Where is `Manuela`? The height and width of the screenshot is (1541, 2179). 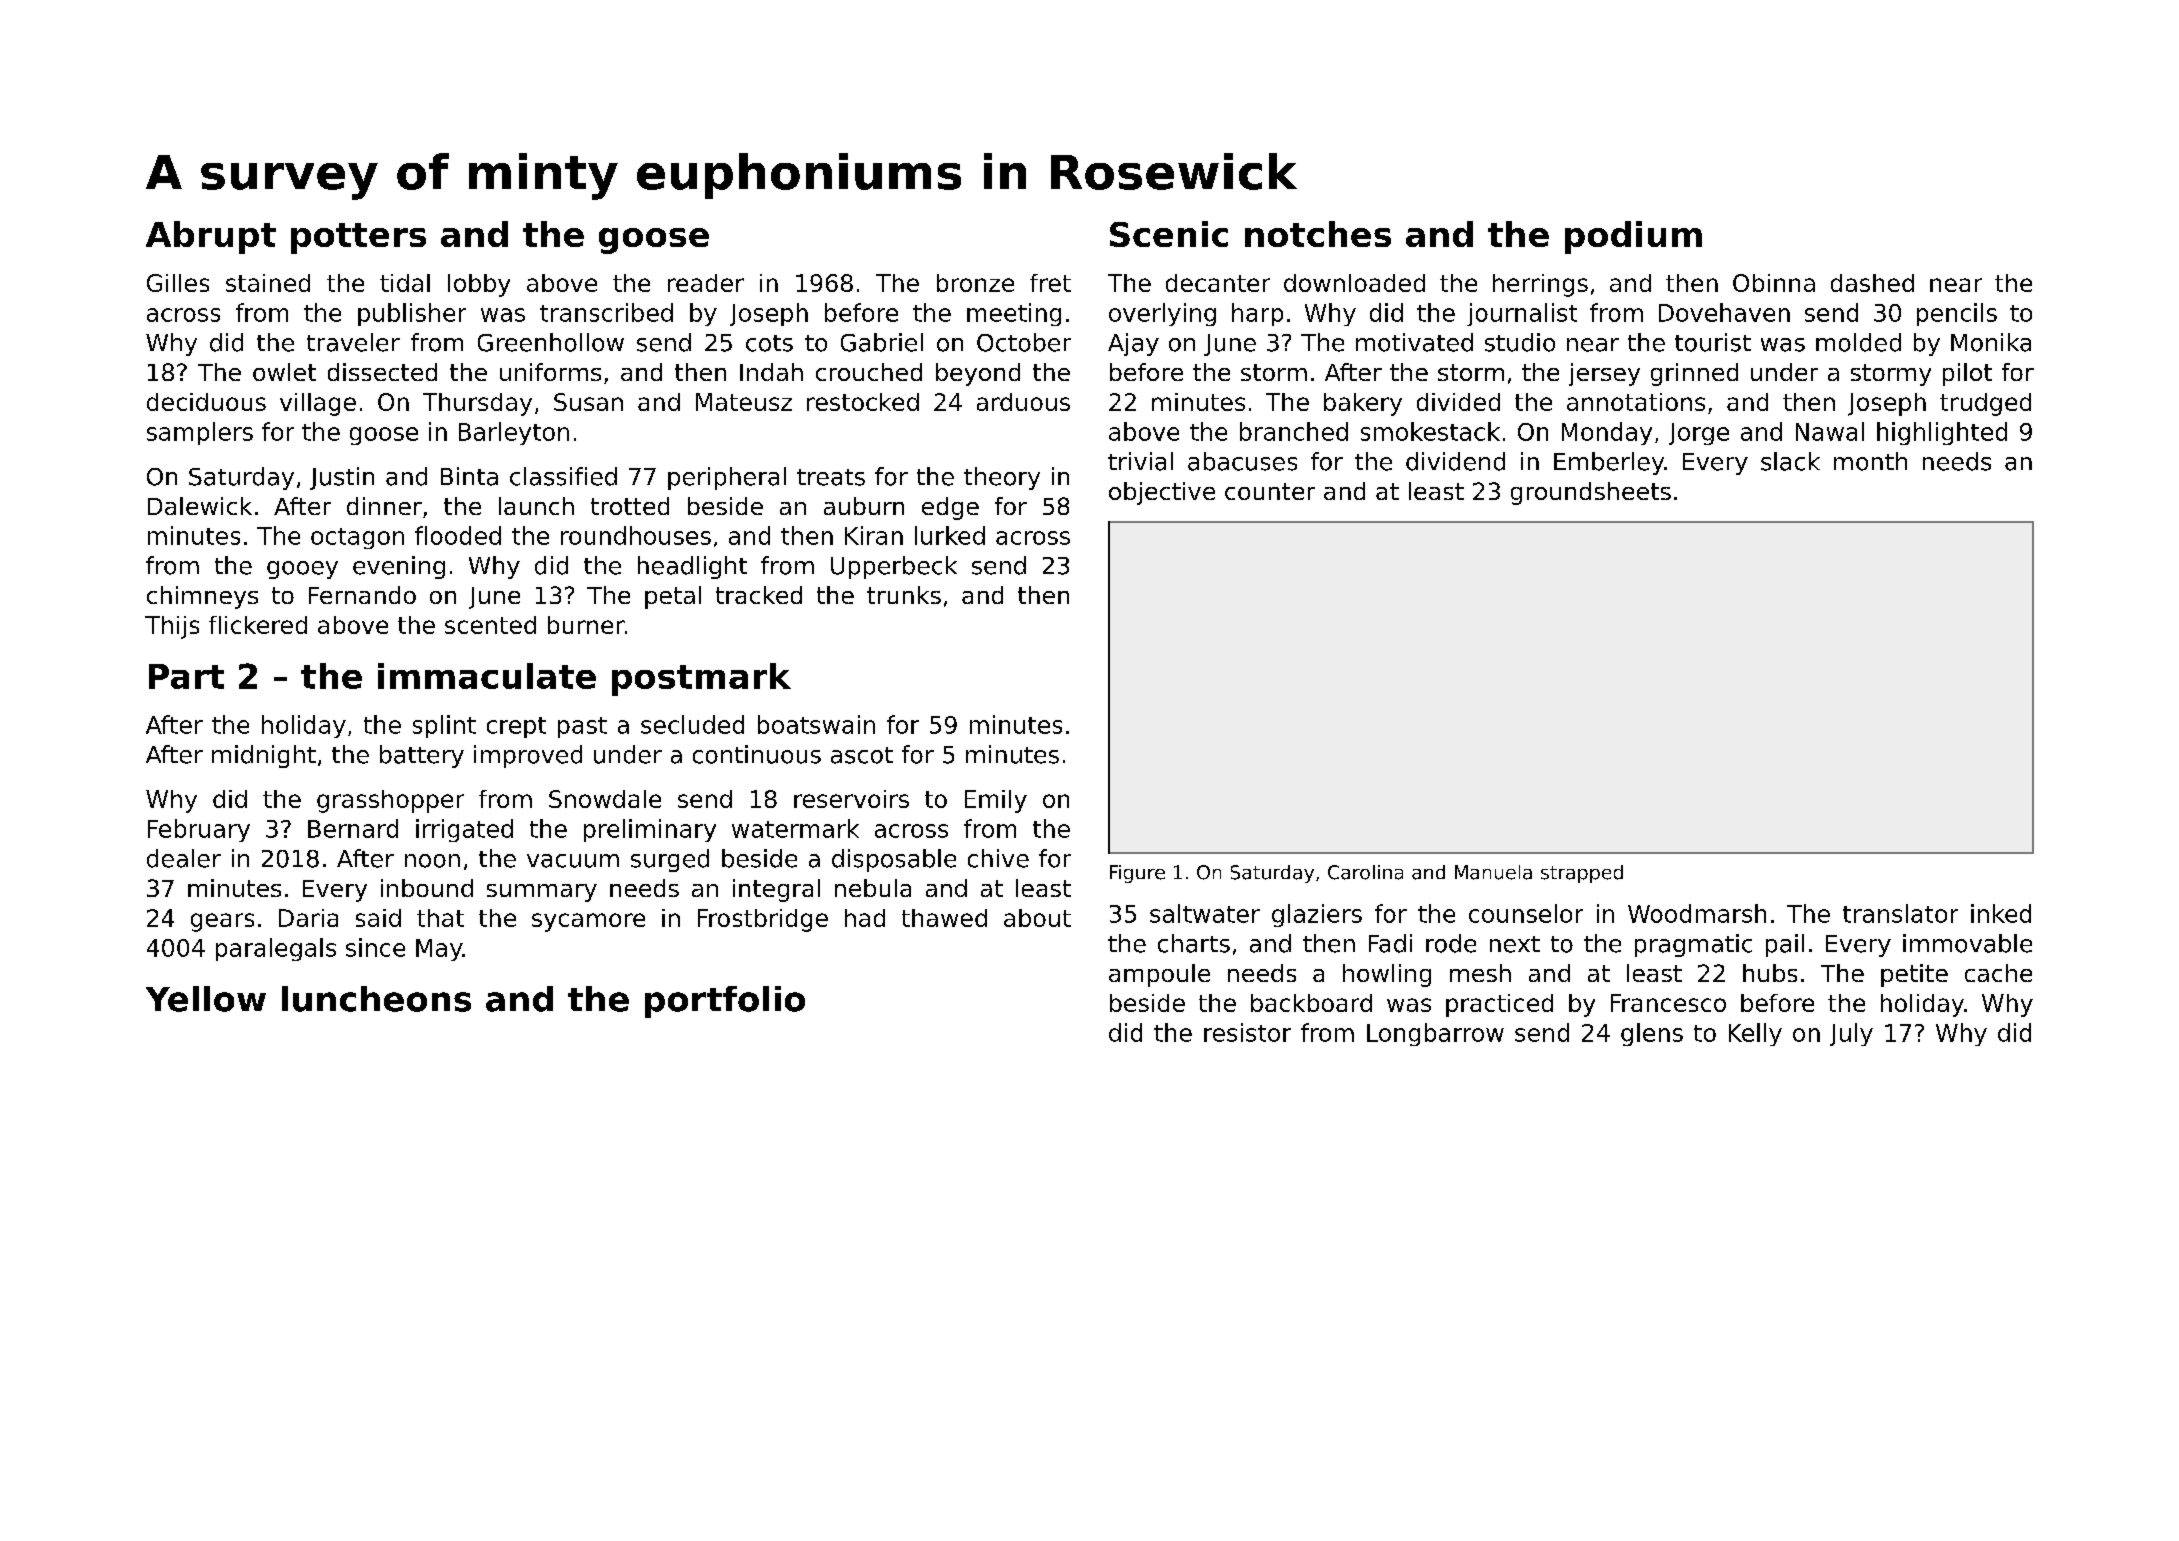
Manuela is located at coordinates (1493, 872).
